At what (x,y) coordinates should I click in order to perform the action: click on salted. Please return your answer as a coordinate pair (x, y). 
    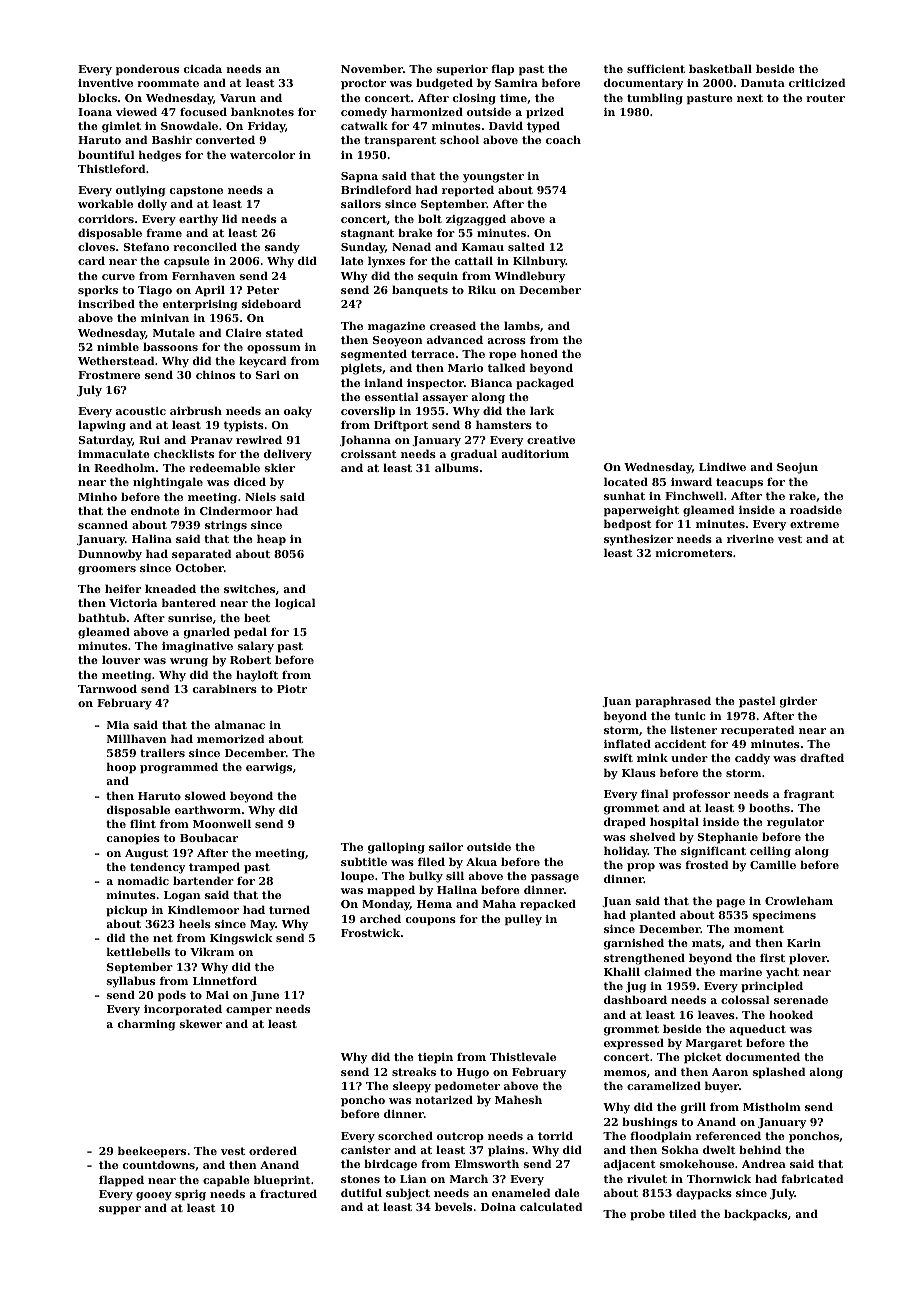
    Looking at the image, I should click on (526, 246).
